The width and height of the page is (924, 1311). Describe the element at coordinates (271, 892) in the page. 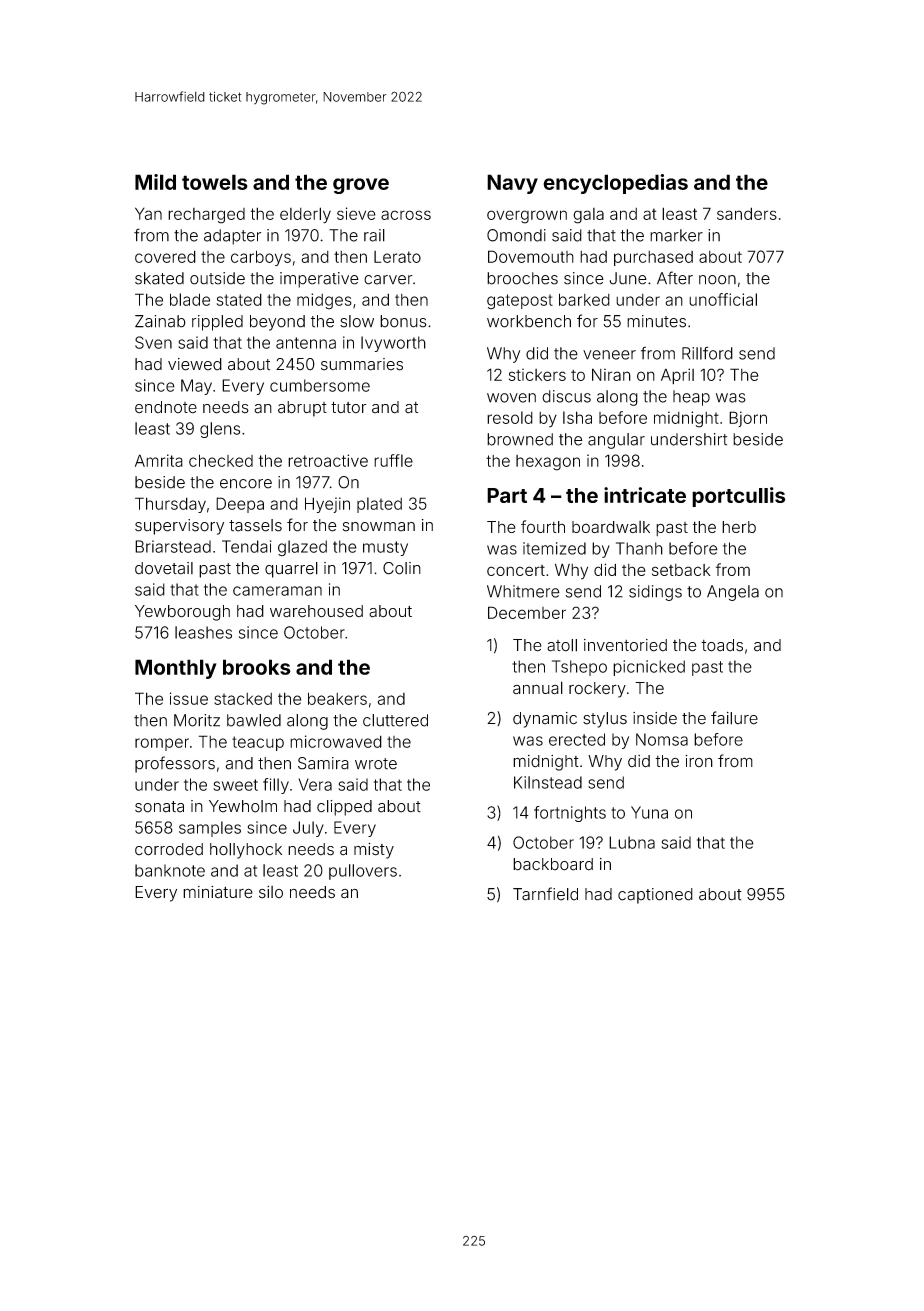

I see `silo` at that location.
